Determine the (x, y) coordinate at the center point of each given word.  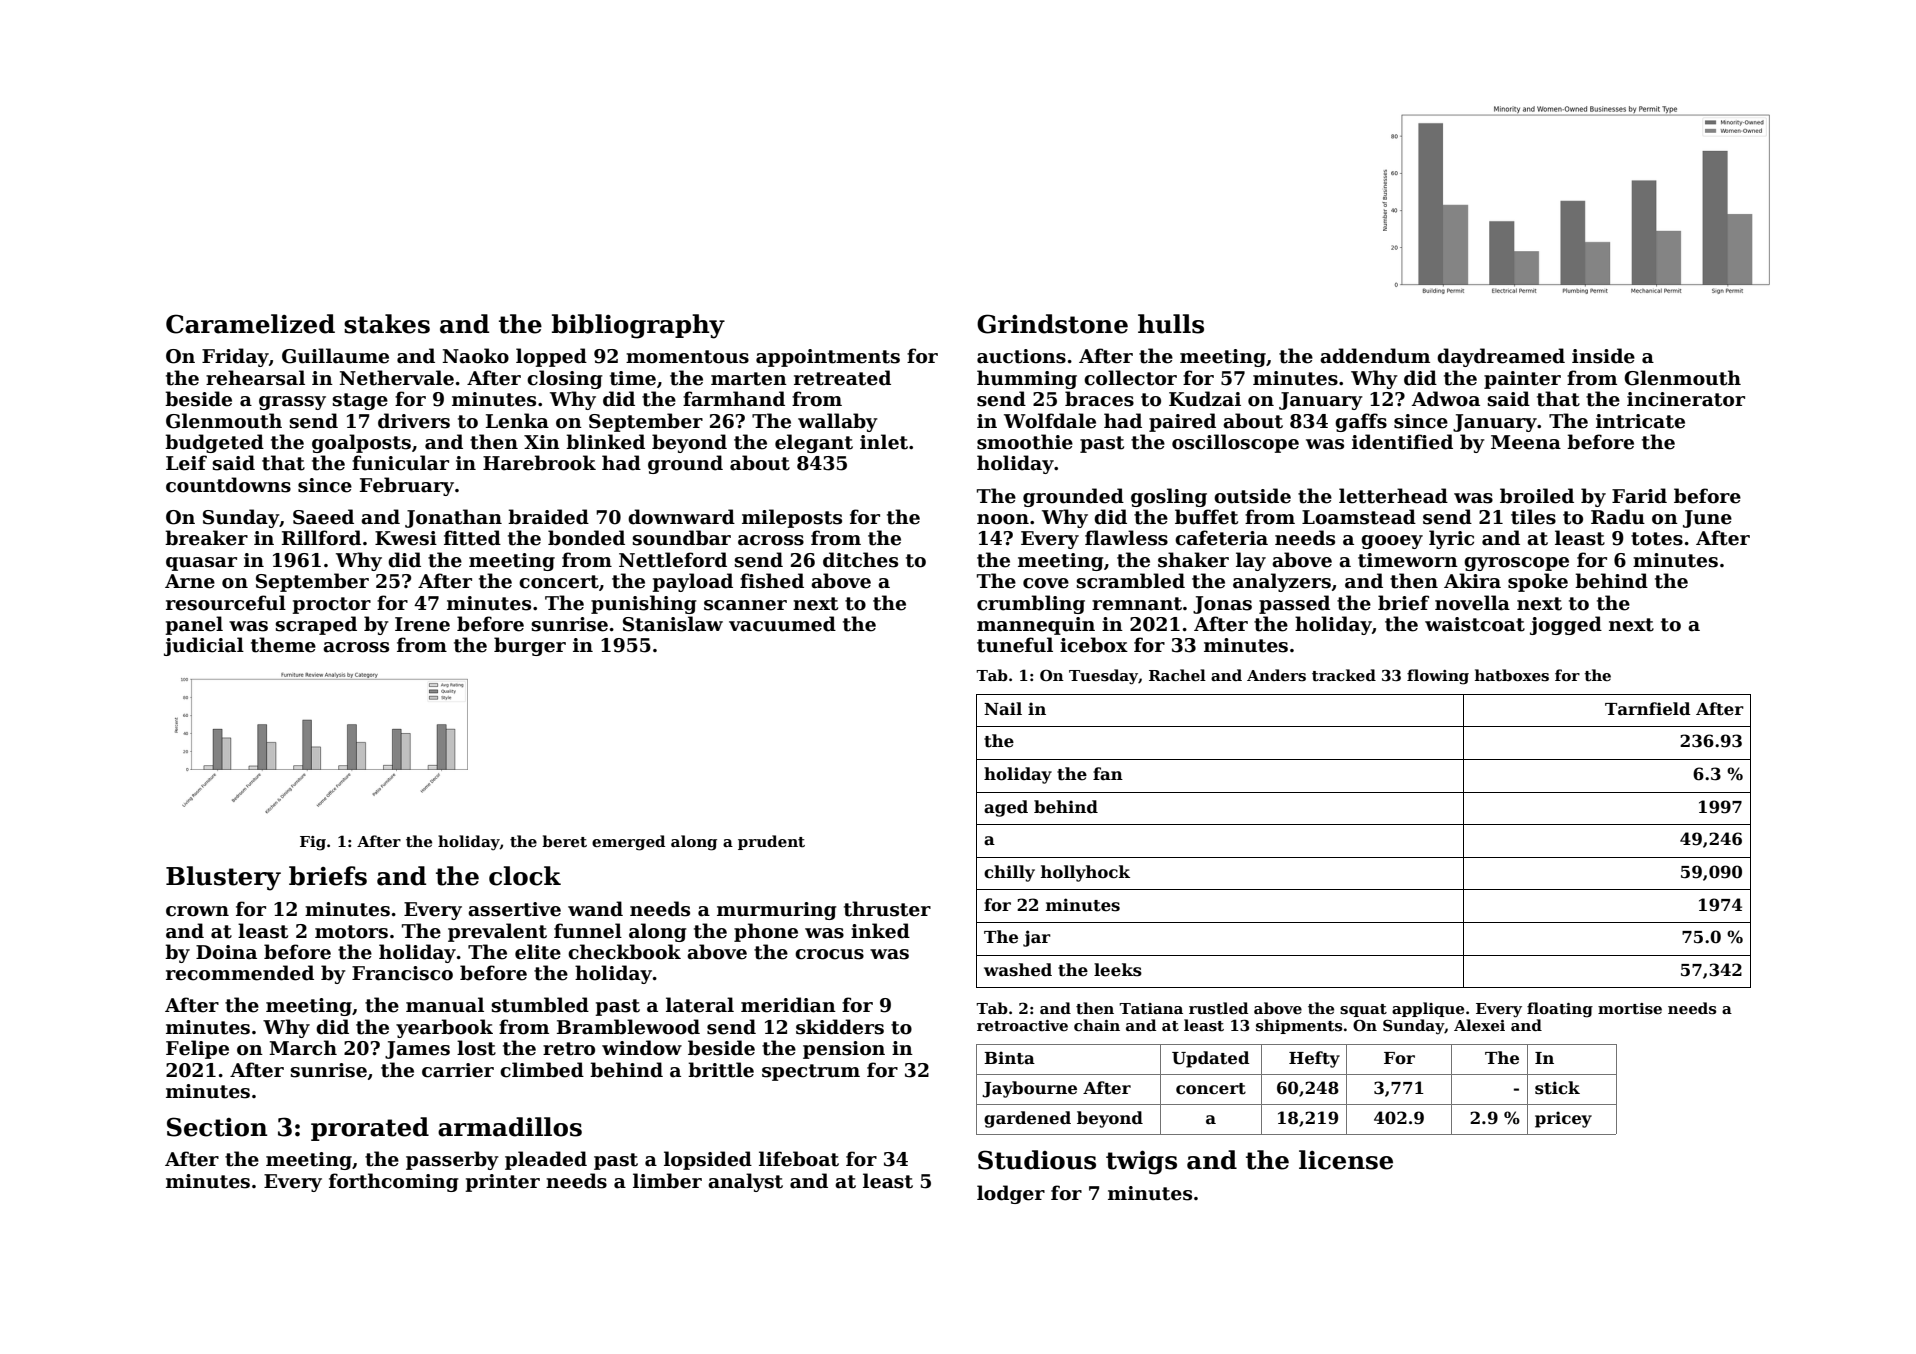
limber (667, 1181)
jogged (1566, 625)
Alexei (1479, 1025)
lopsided (708, 1160)
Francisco (402, 973)
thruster (887, 909)
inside (1603, 356)
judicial (204, 646)
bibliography (638, 326)
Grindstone (1052, 324)
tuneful (1015, 645)
